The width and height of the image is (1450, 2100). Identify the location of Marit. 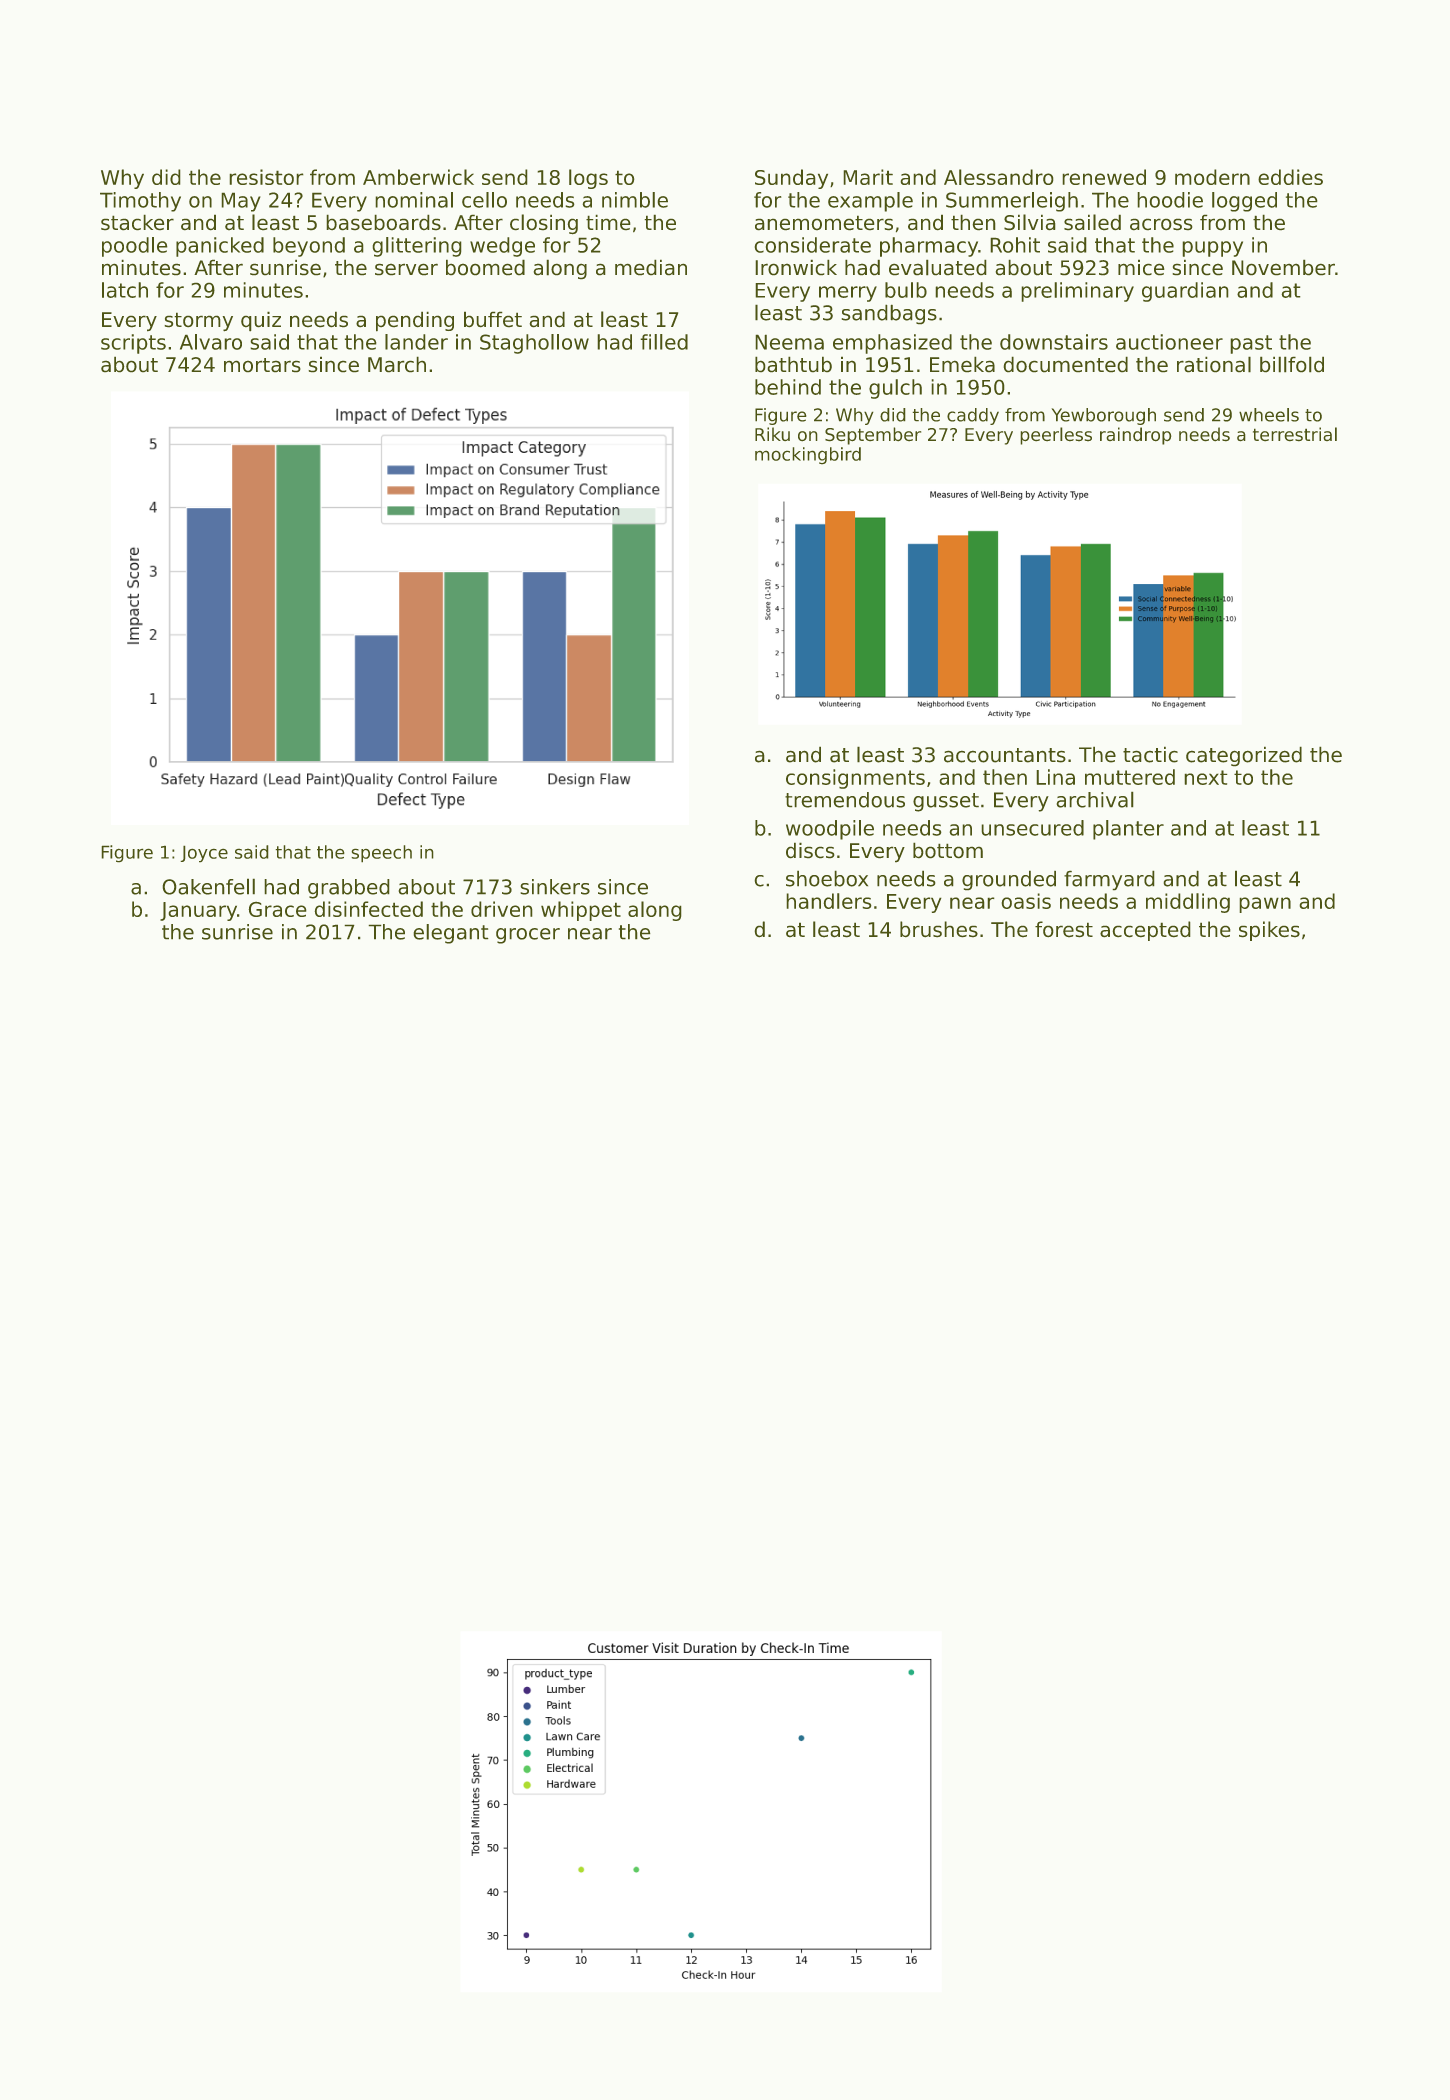
(868, 177).
